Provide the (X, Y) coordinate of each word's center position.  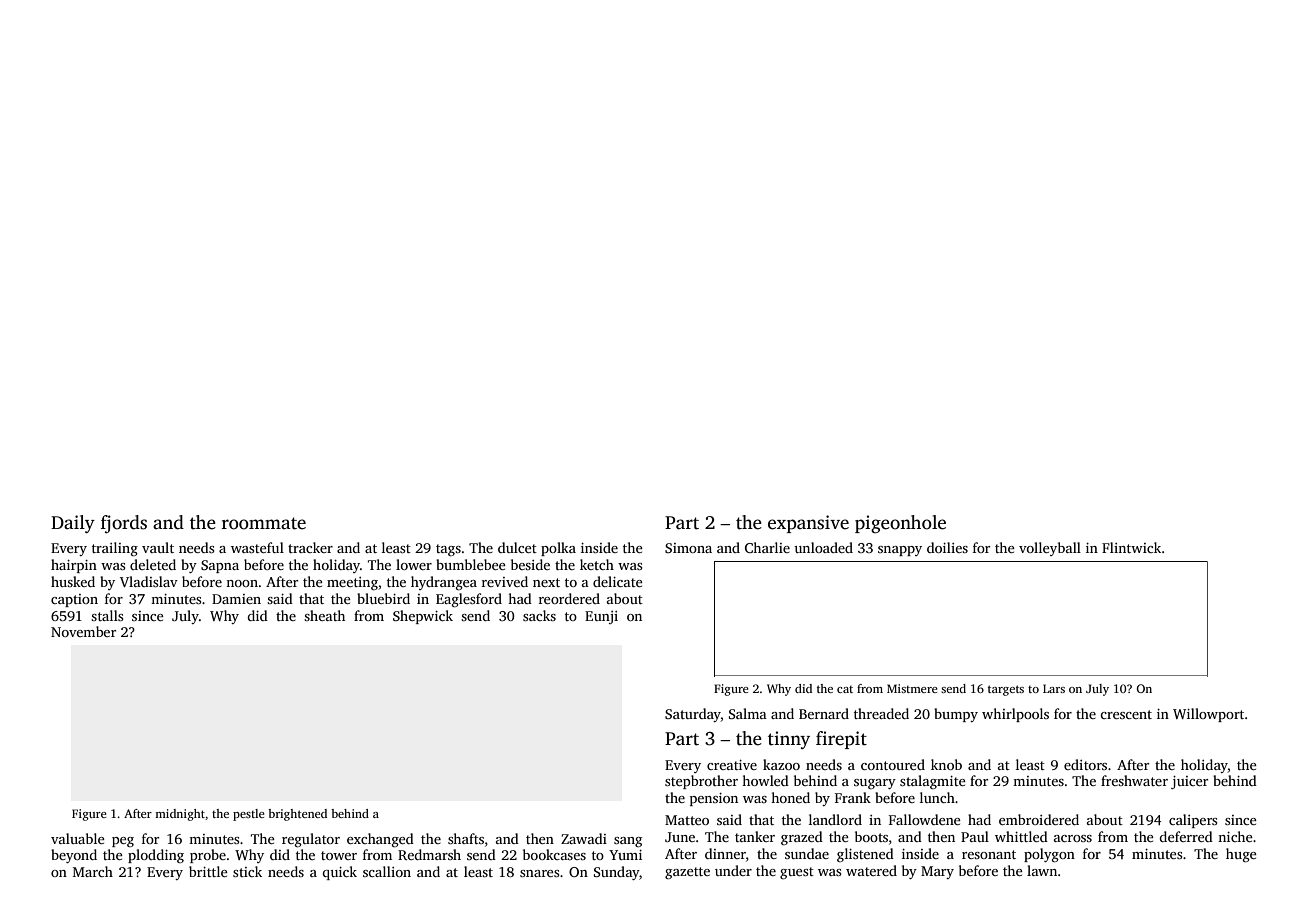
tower (339, 855)
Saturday (693, 715)
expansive (808, 524)
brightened (297, 815)
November (83, 631)
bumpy (956, 715)
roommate (264, 523)
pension (714, 799)
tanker (755, 836)
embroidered (1039, 819)
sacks (539, 615)
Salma (748, 713)
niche (1235, 836)
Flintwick (1131, 547)
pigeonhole (900, 524)
